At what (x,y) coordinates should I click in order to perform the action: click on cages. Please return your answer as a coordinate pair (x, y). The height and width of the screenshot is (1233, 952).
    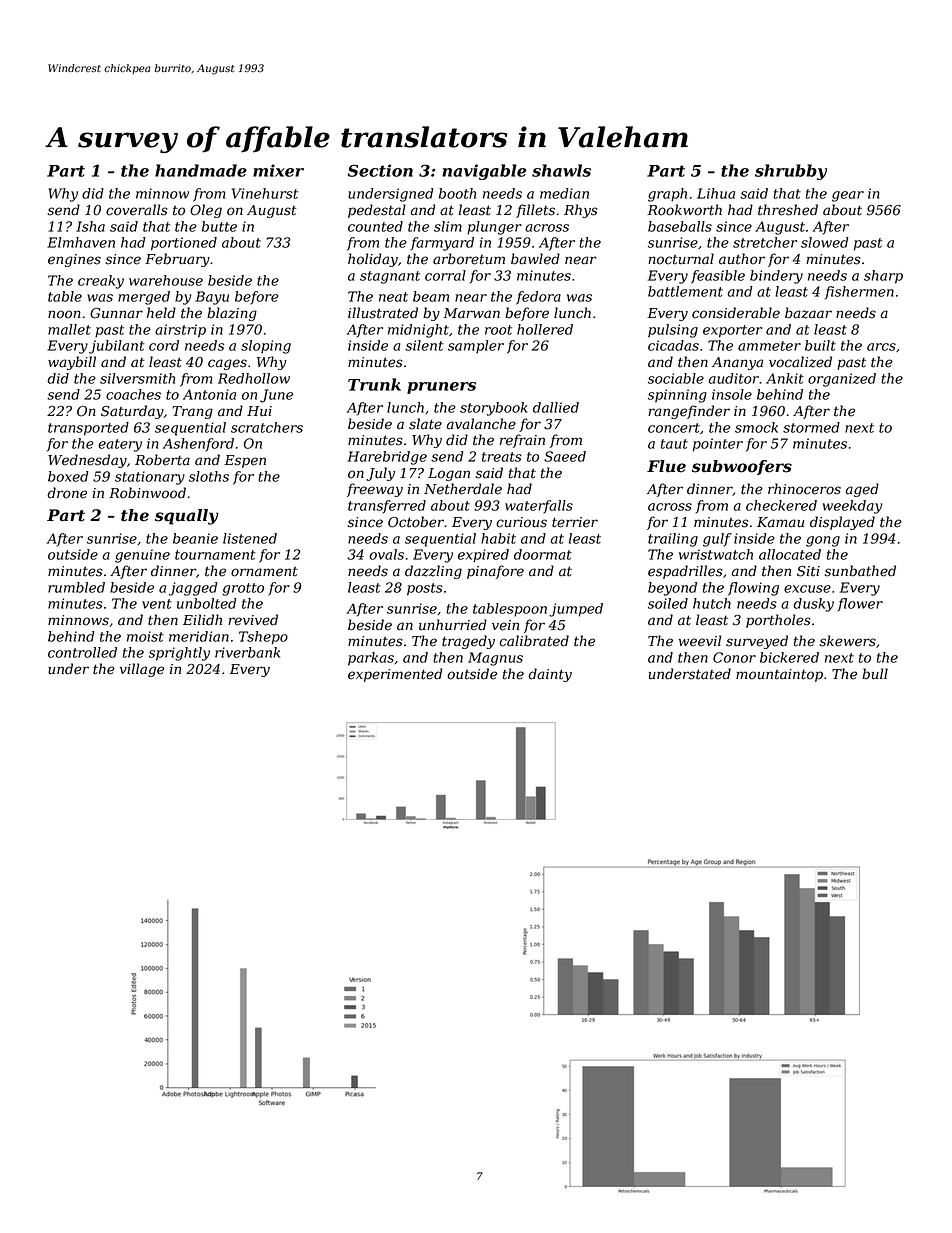
    Looking at the image, I should click on (227, 364).
